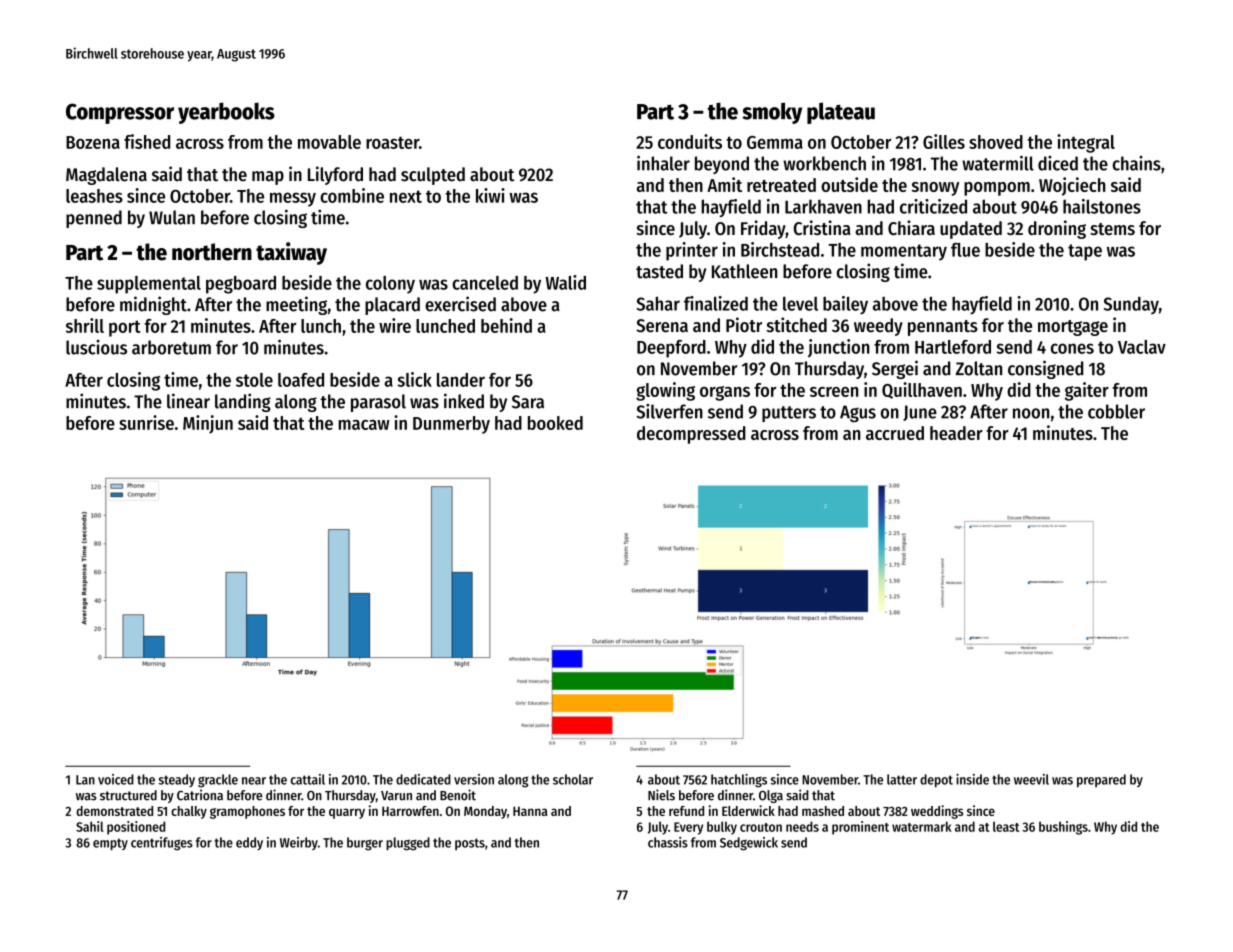 This screenshot has width=1233, height=952. I want to click on Zoltan, so click(979, 368).
